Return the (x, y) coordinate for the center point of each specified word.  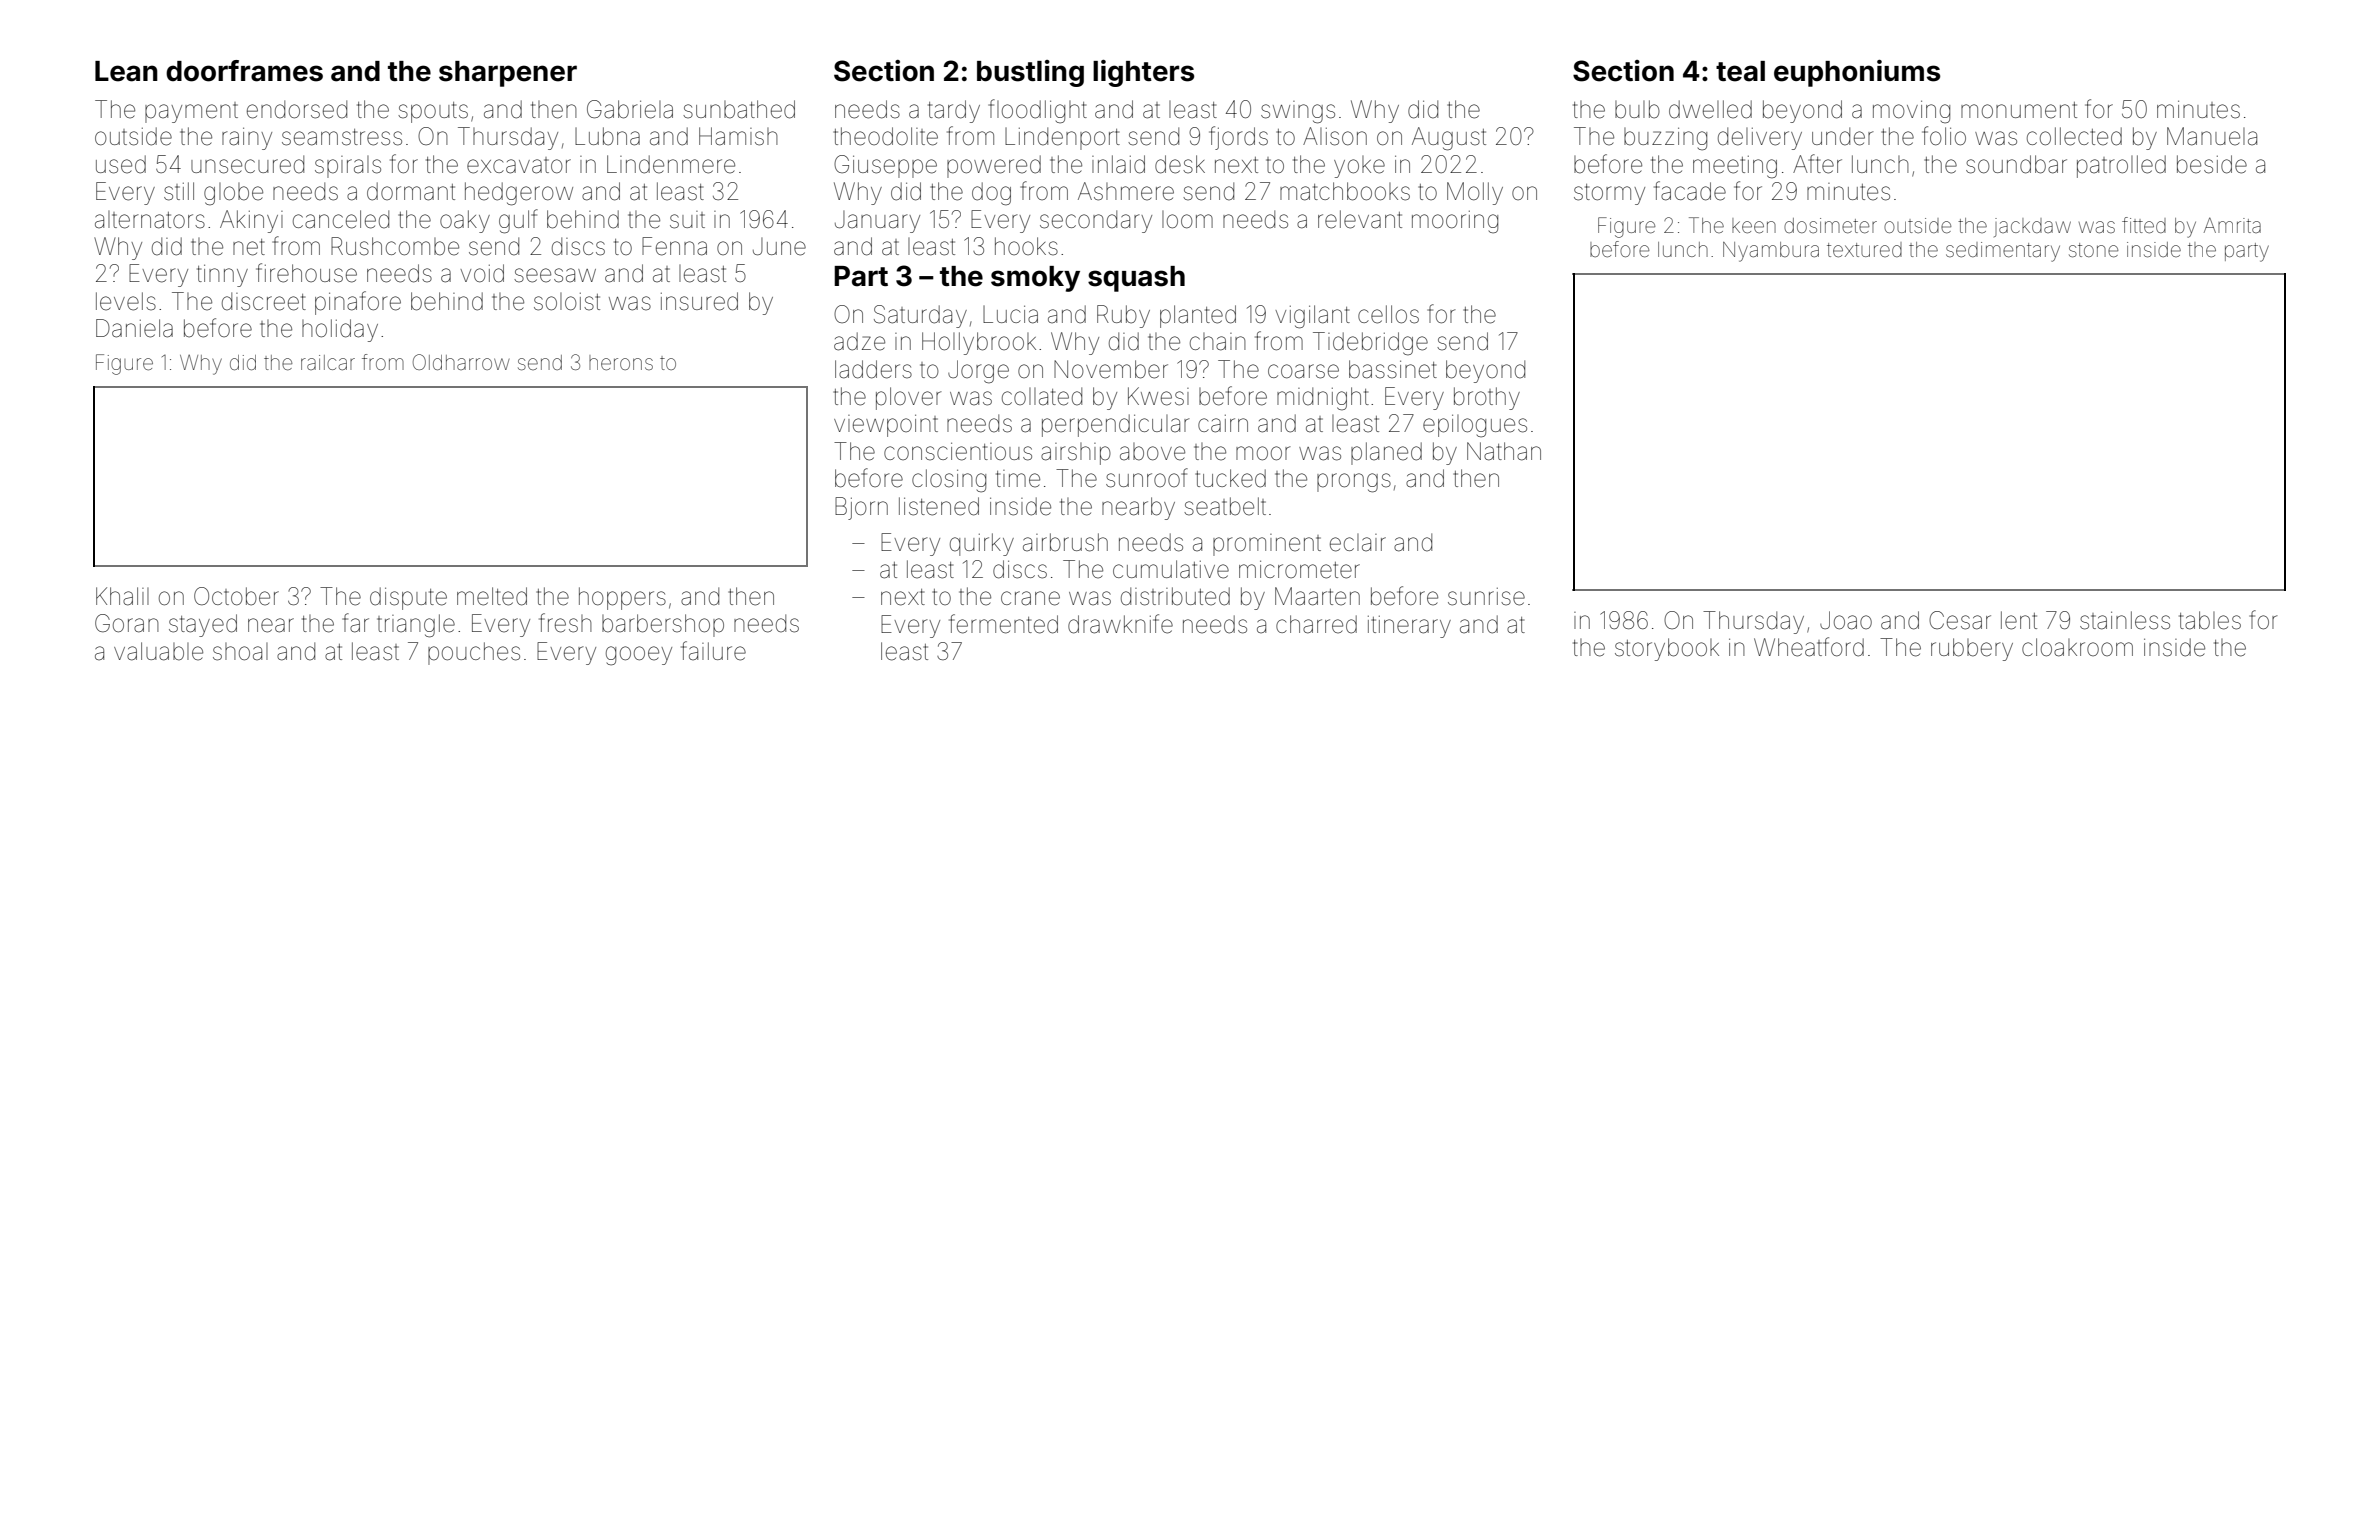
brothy (1487, 398)
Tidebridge (1370, 344)
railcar (328, 362)
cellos (1388, 314)
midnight (1323, 399)
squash (1136, 279)
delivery (1760, 138)
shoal (240, 652)
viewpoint (886, 425)
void (482, 273)
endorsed (297, 109)
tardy (954, 111)
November (1111, 369)
